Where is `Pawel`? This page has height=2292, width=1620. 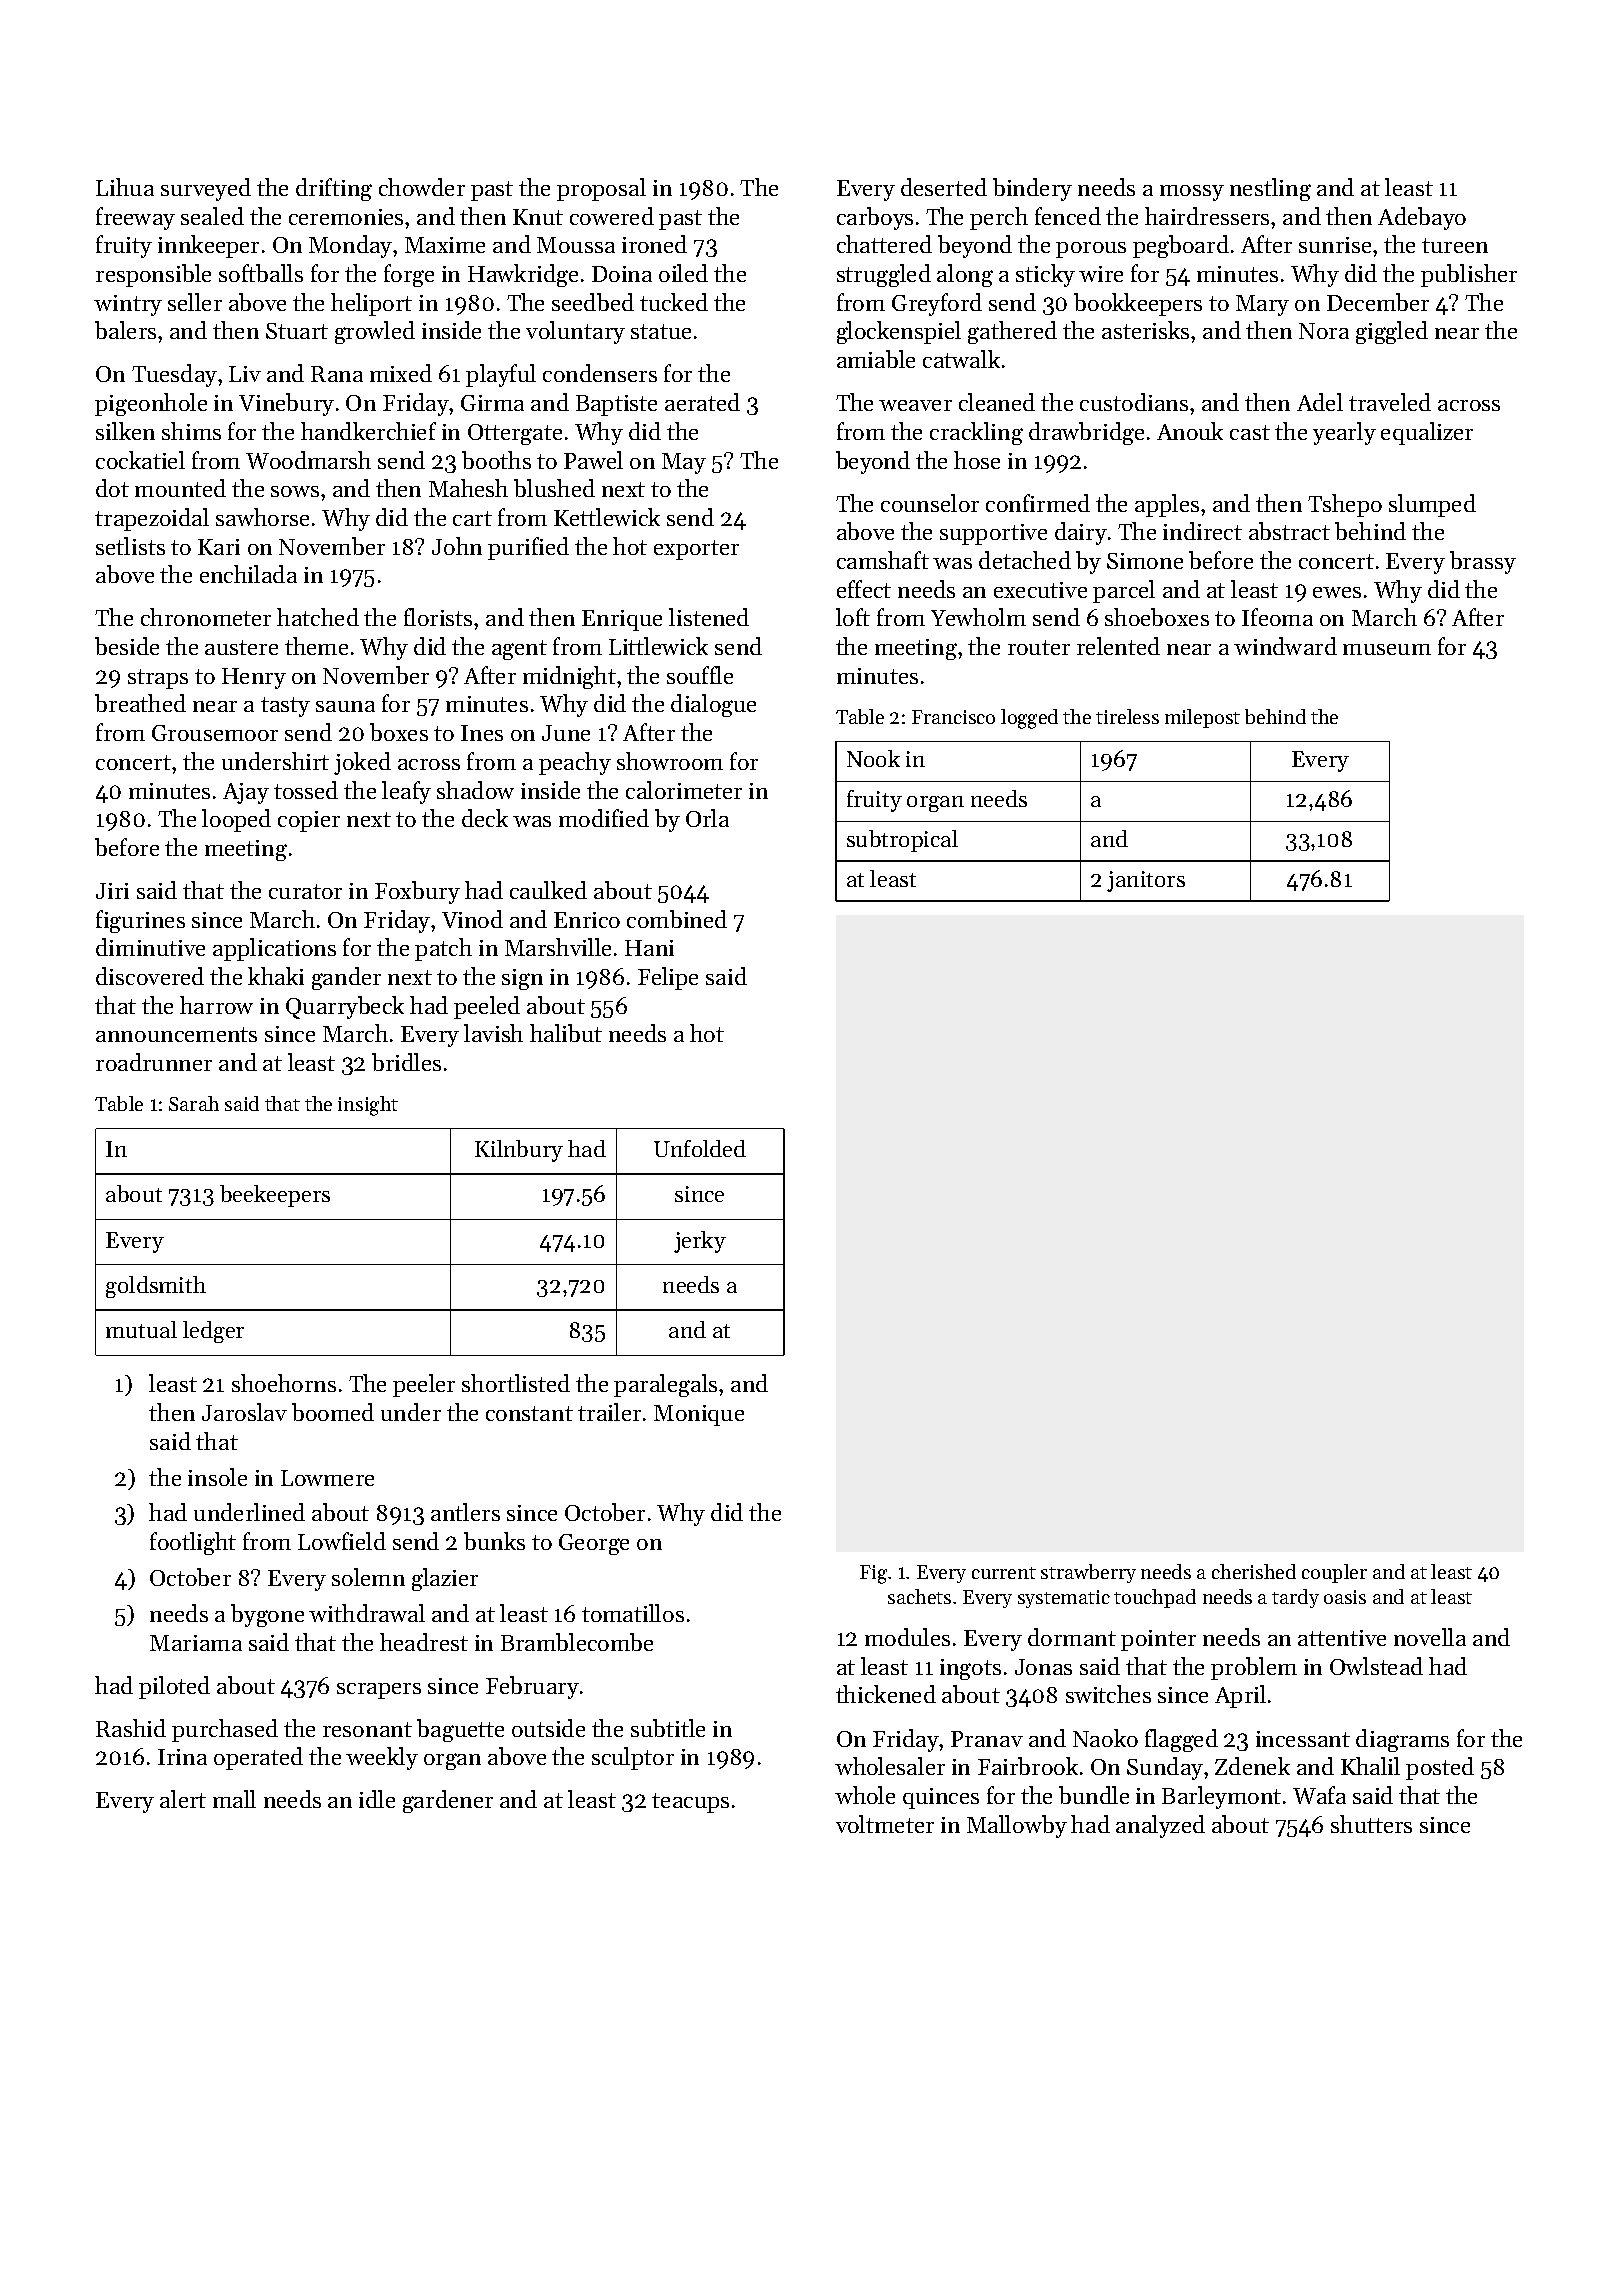 Pawel is located at coordinates (593, 460).
